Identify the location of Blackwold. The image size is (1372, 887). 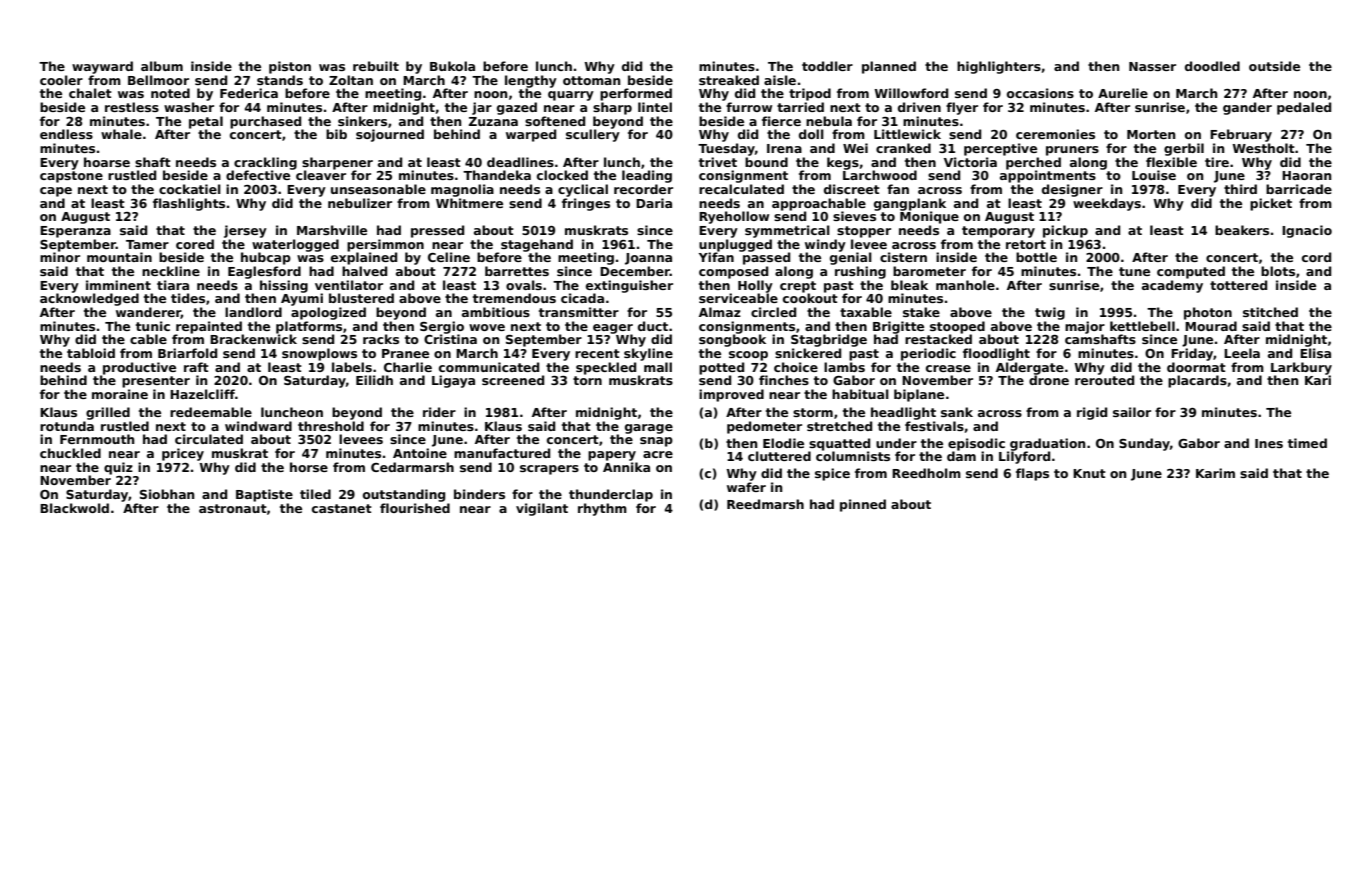
(74, 508).
